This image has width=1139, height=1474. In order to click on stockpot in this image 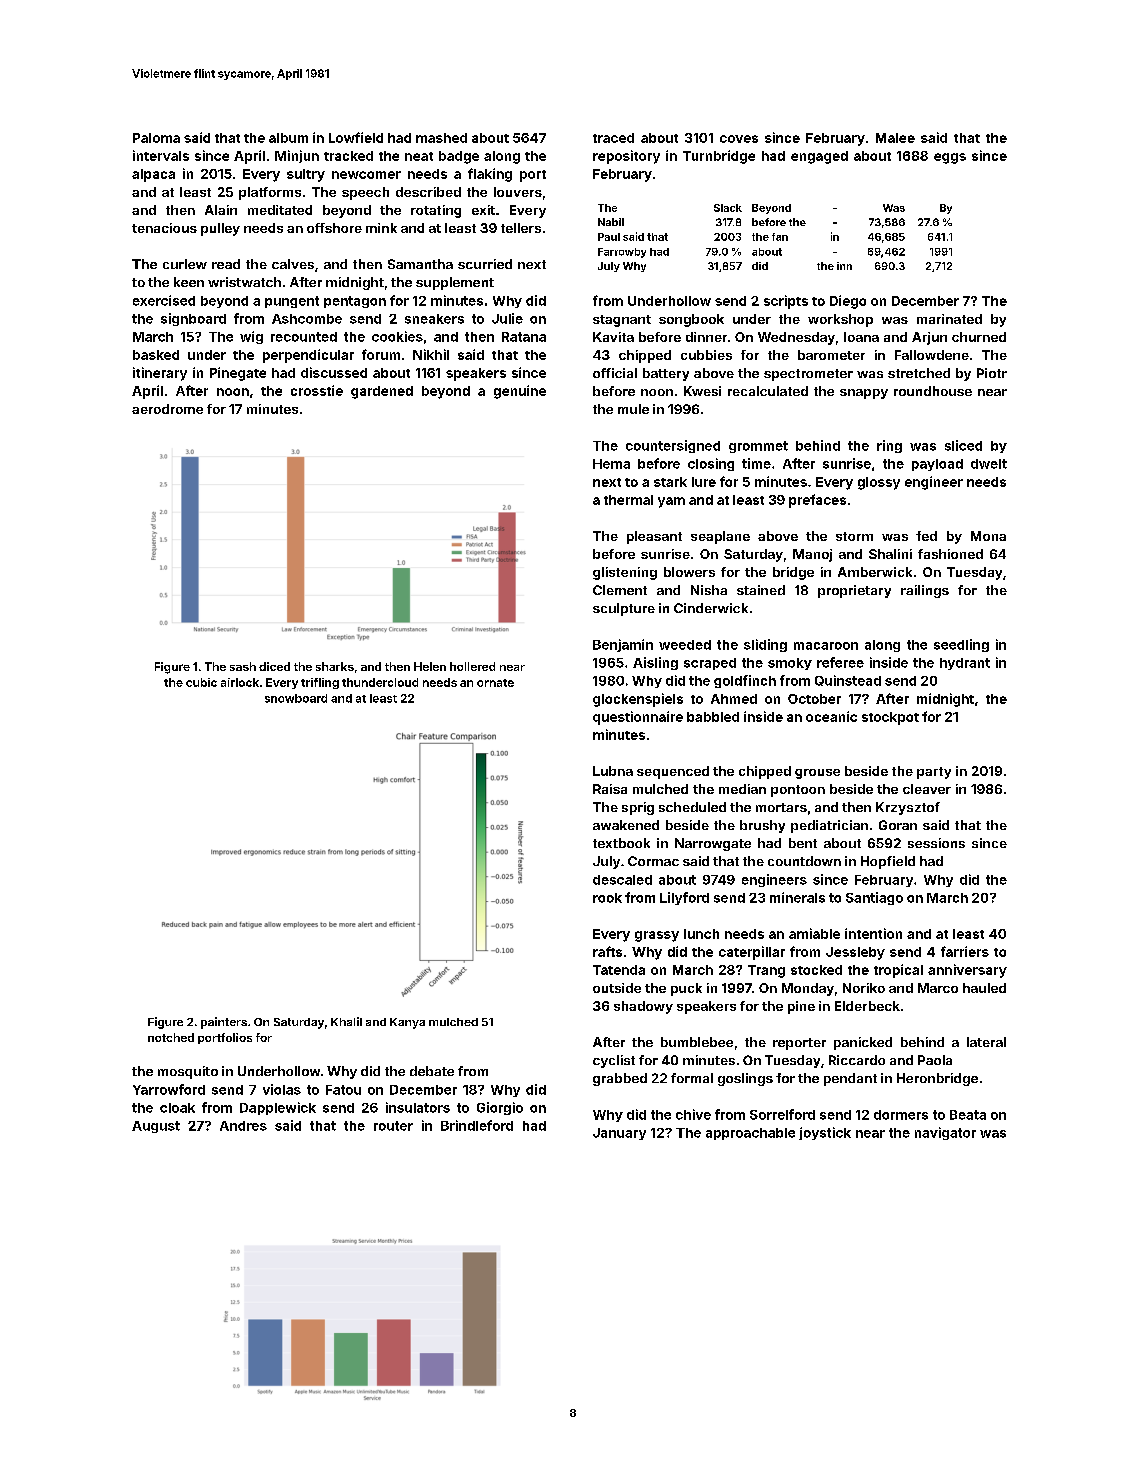, I will do `click(890, 718)`.
